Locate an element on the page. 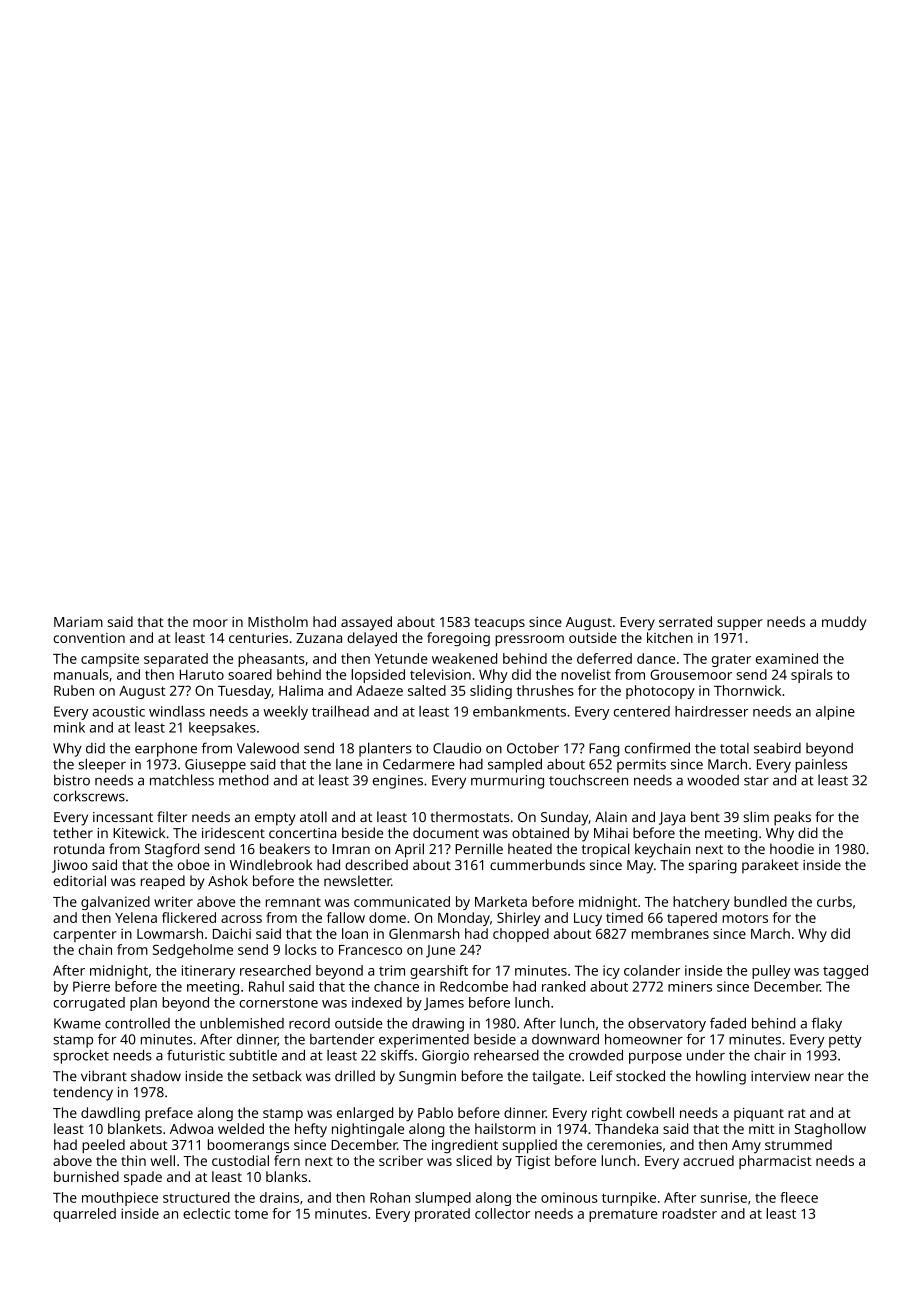 The height and width of the document is (1314, 924). parakeet is located at coordinates (770, 866).
